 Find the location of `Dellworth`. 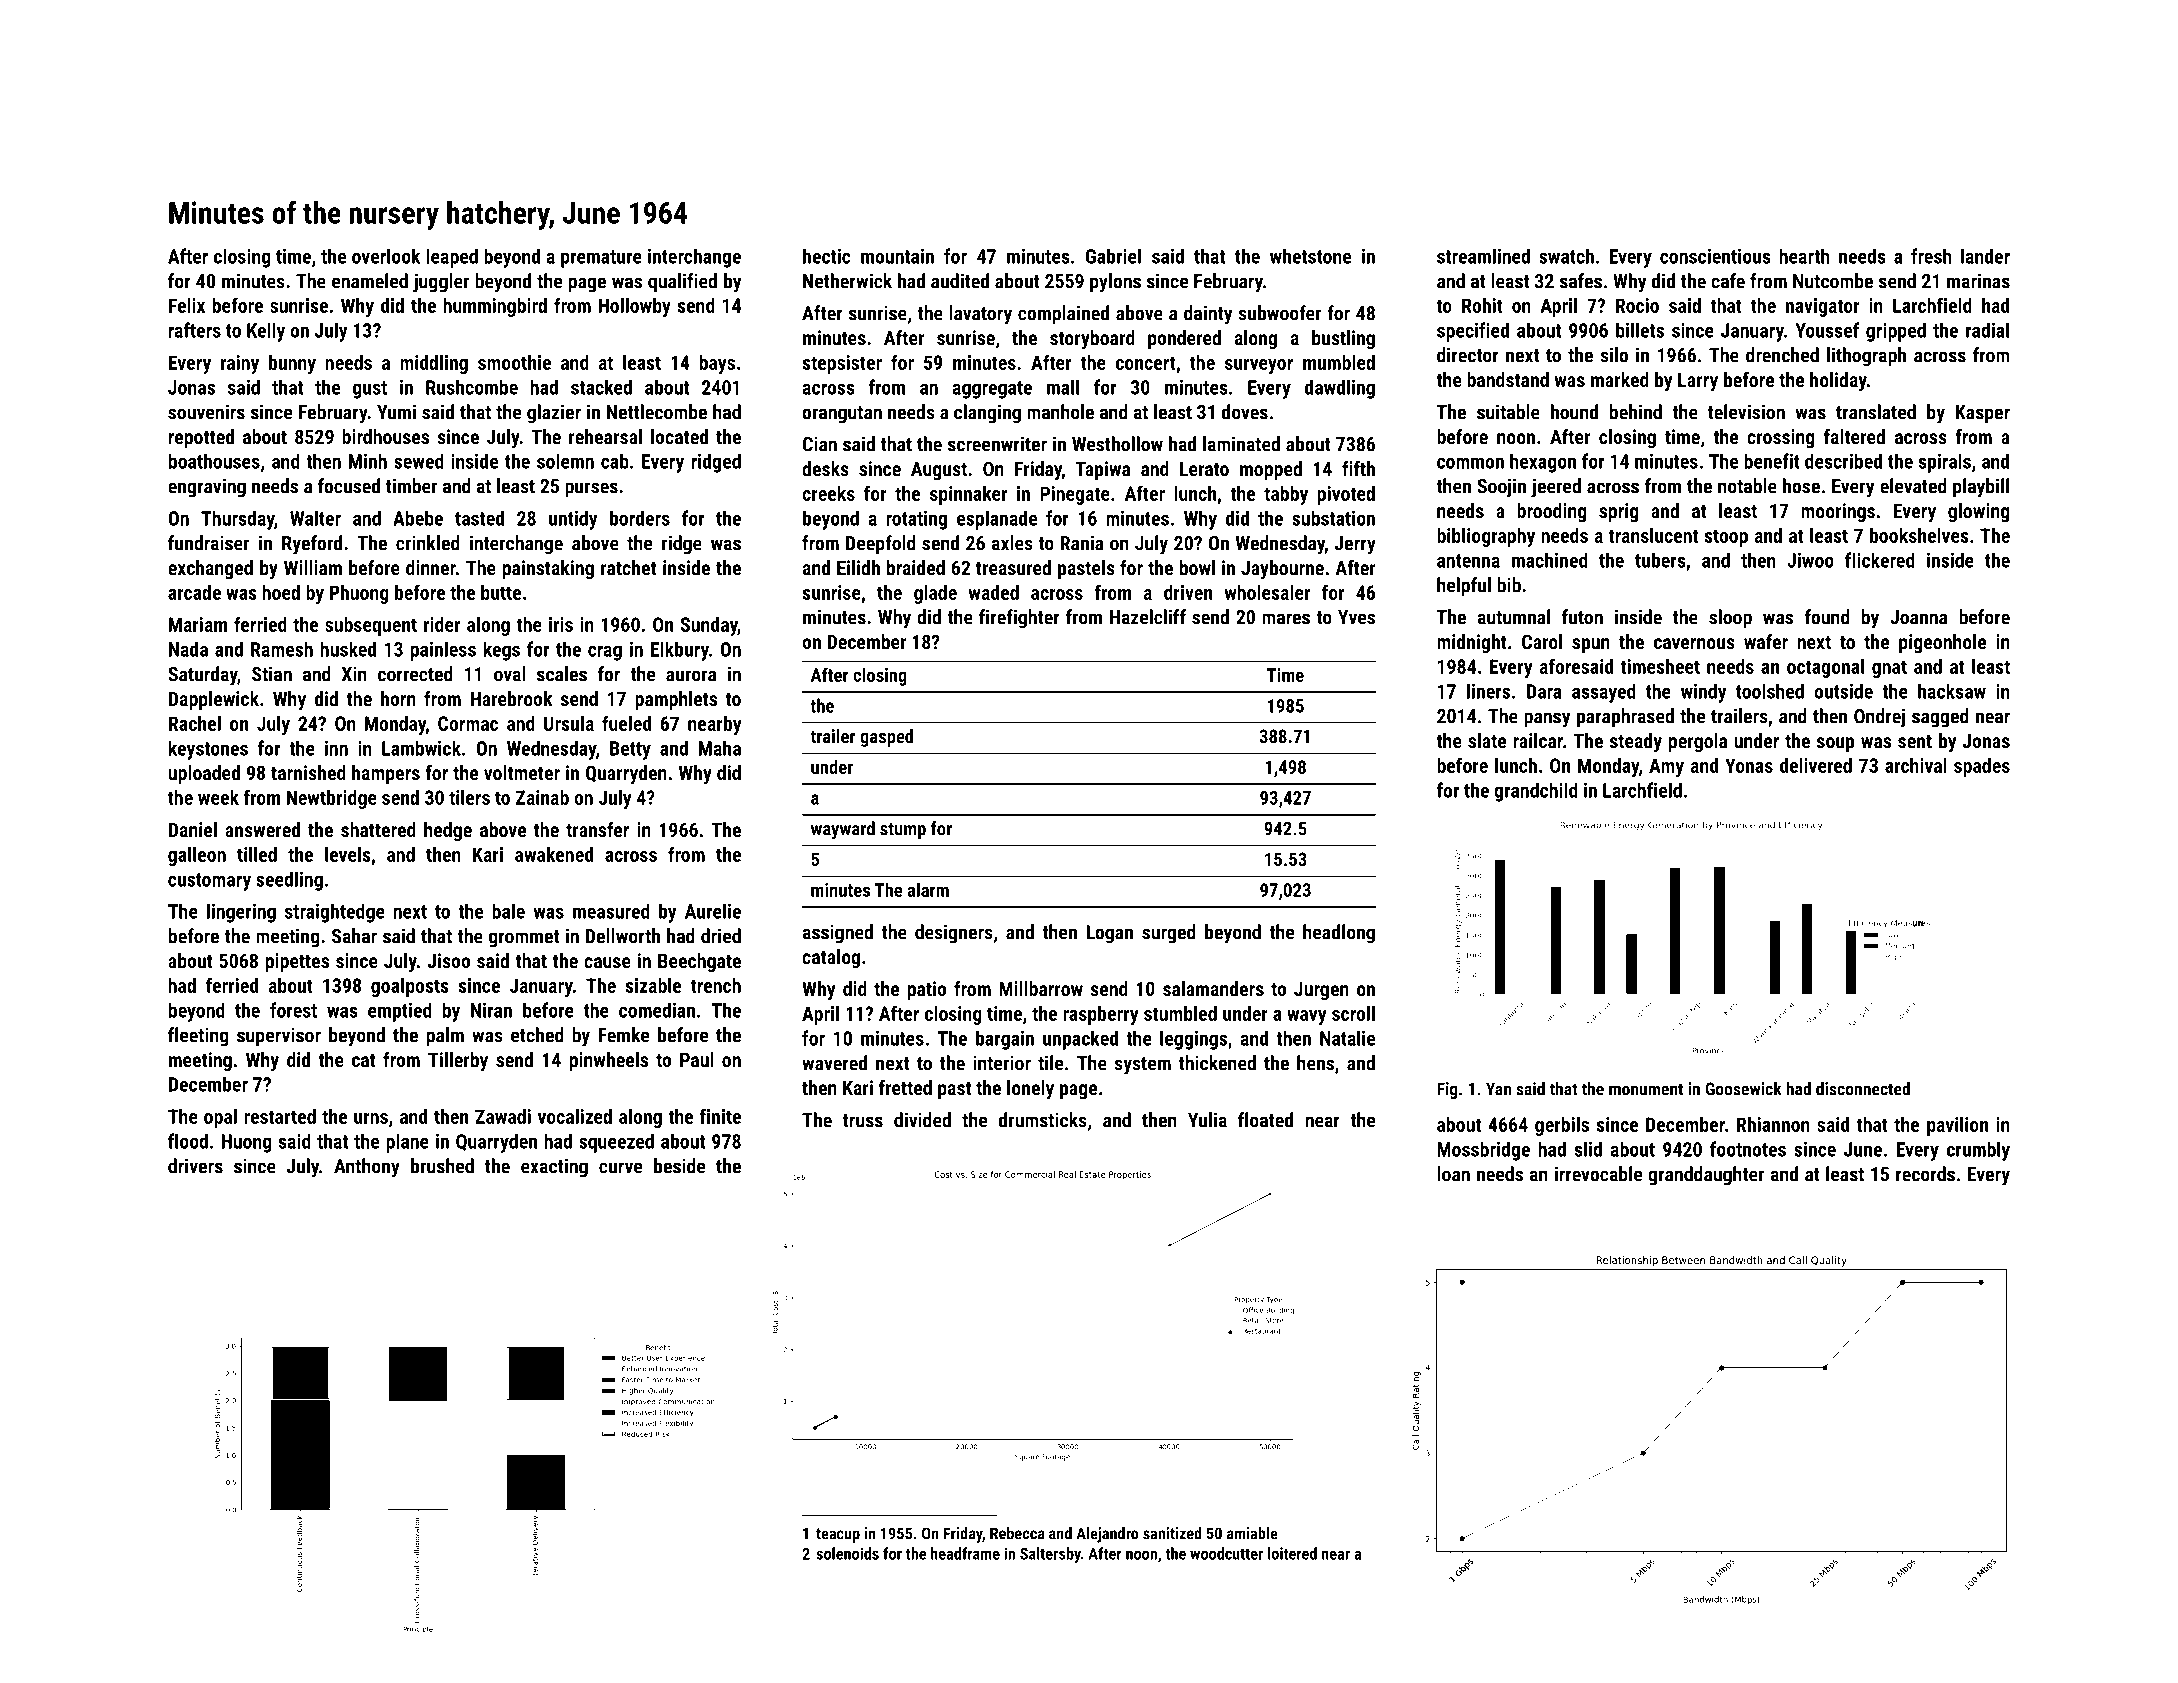

Dellworth is located at coordinates (623, 936).
